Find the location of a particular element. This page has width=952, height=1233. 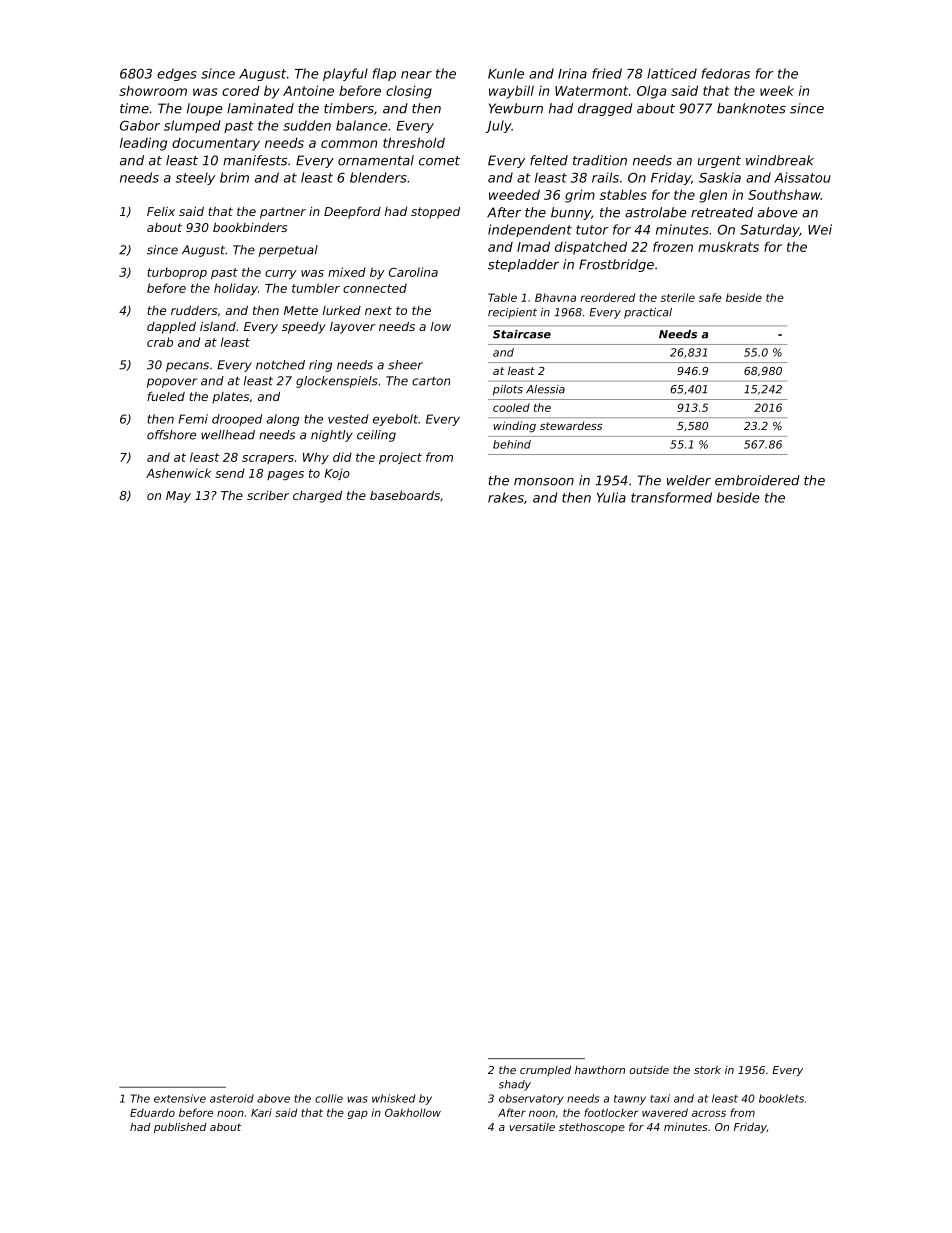

charged is located at coordinates (317, 497).
